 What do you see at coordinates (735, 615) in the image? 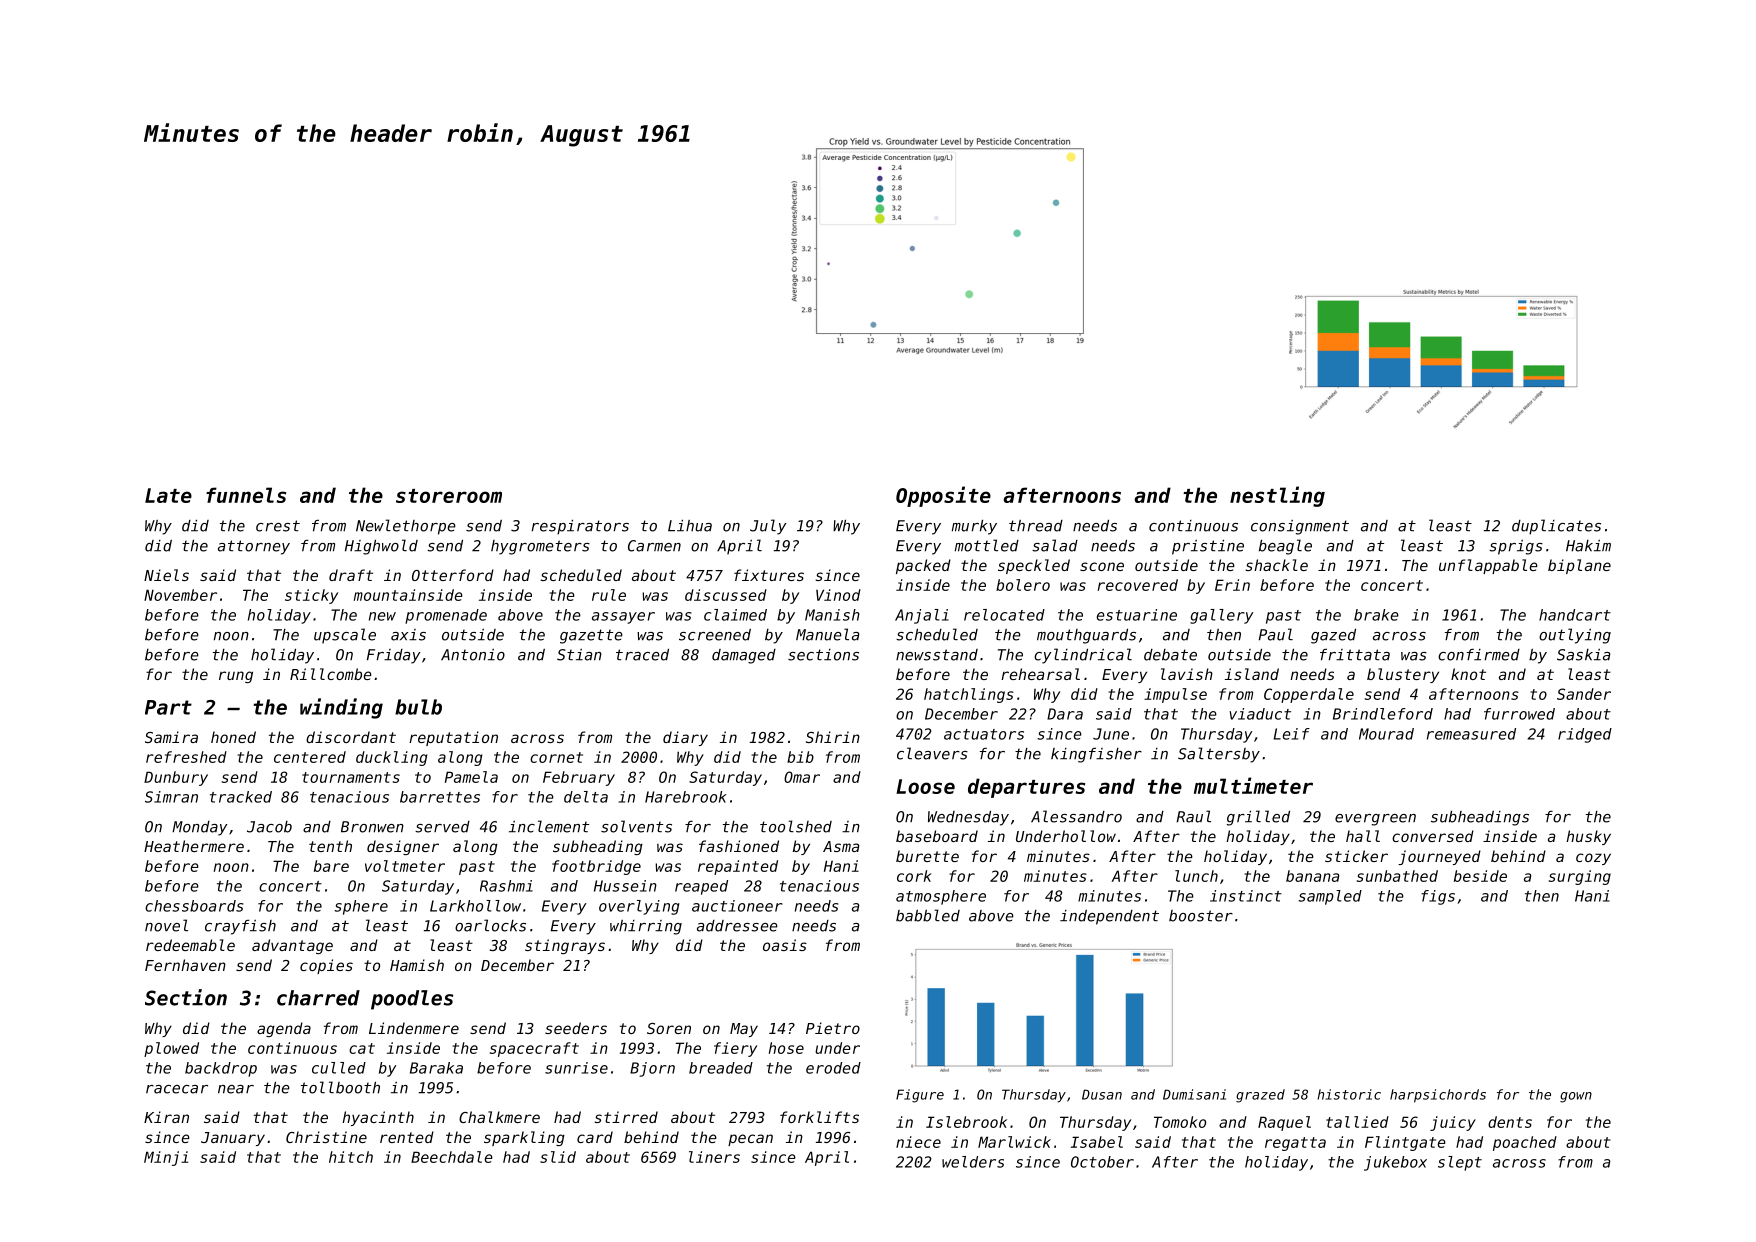
I see `claimed` at bounding box center [735, 615].
